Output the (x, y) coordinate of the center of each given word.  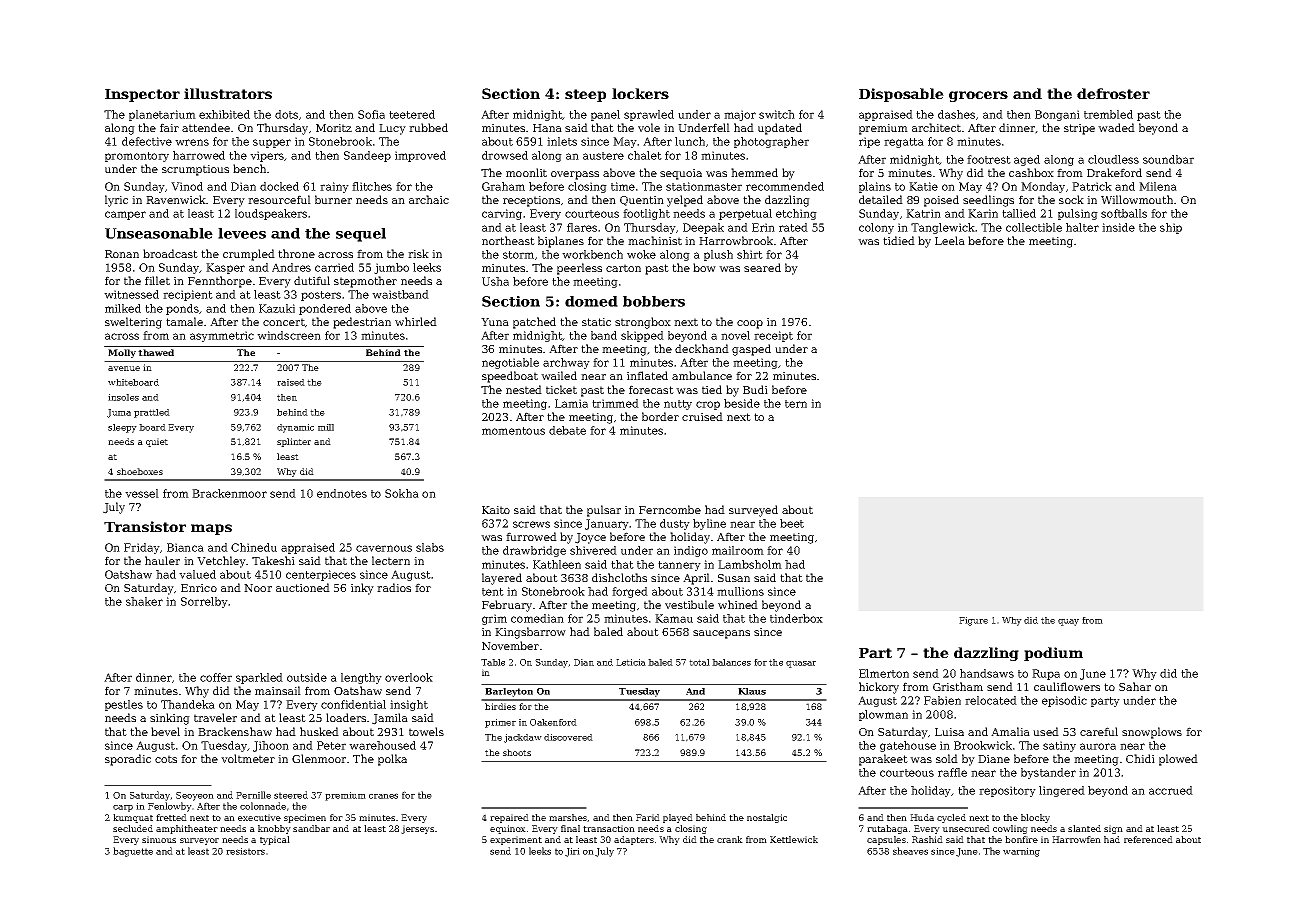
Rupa (1046, 674)
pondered (325, 309)
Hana (547, 128)
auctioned (303, 587)
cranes (383, 796)
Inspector (142, 95)
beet (792, 523)
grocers (978, 96)
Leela (950, 240)
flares (582, 227)
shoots (517, 752)
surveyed (753, 511)
